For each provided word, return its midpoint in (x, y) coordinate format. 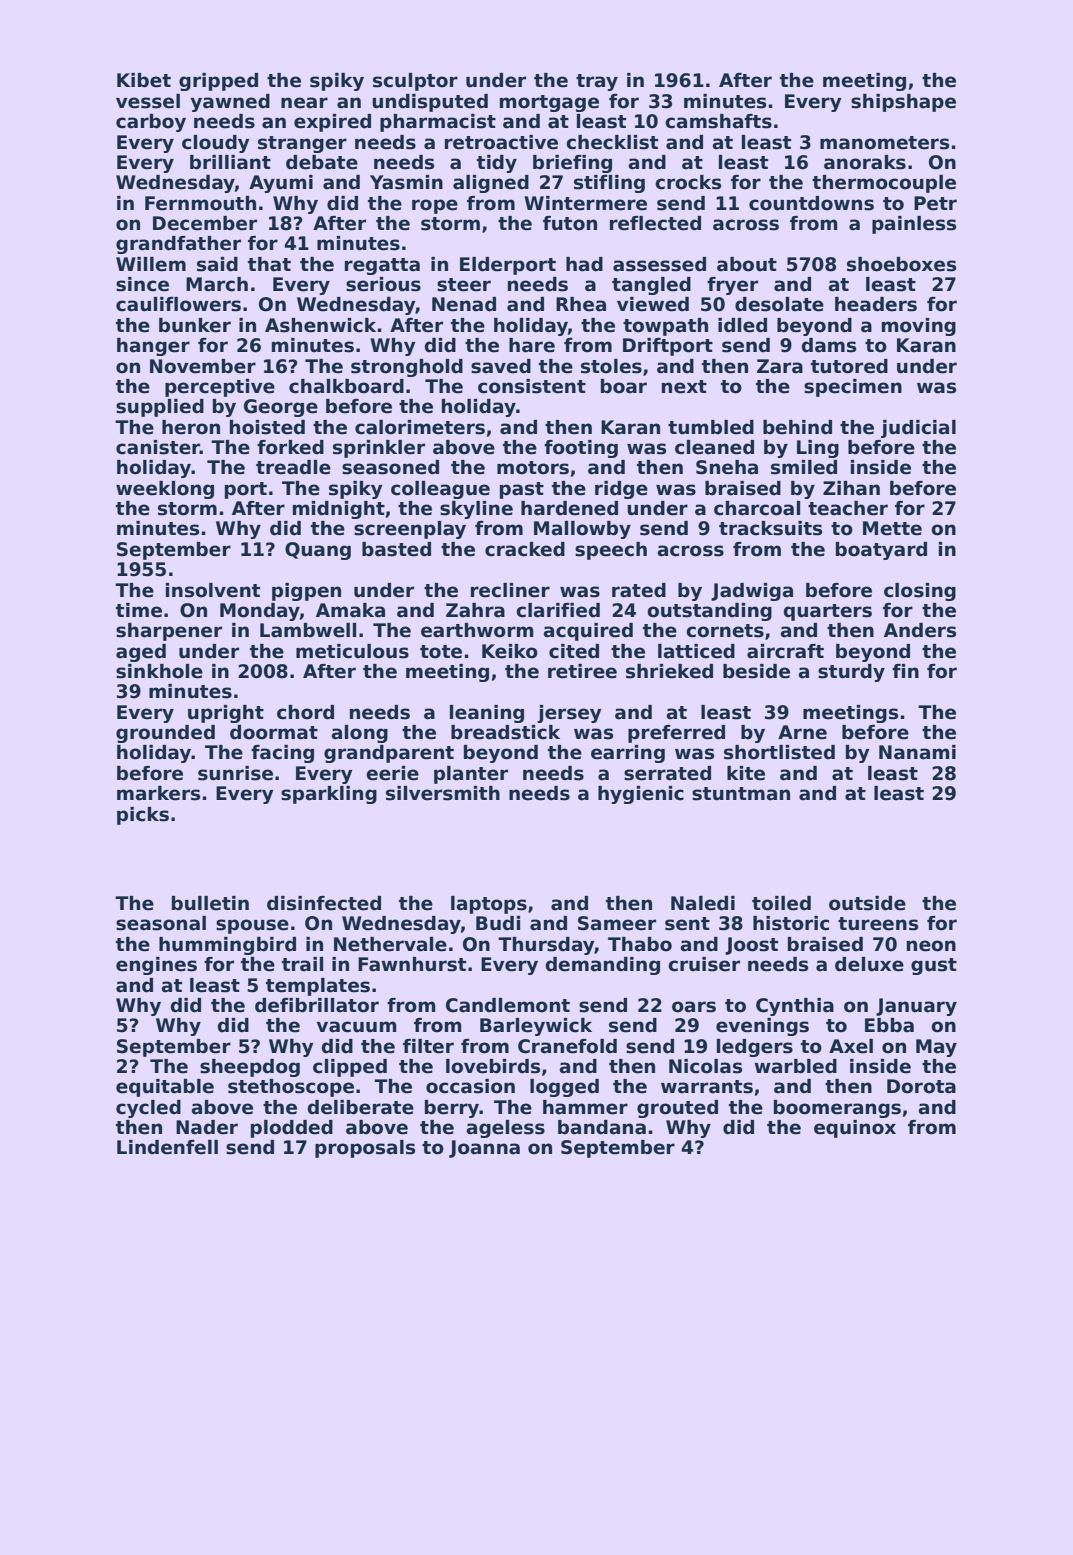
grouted (677, 1109)
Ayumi (281, 184)
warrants (707, 1087)
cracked (525, 549)
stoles (611, 366)
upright (226, 714)
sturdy (851, 673)
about (747, 264)
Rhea (581, 304)
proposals (365, 1149)
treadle (293, 467)
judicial (918, 429)
